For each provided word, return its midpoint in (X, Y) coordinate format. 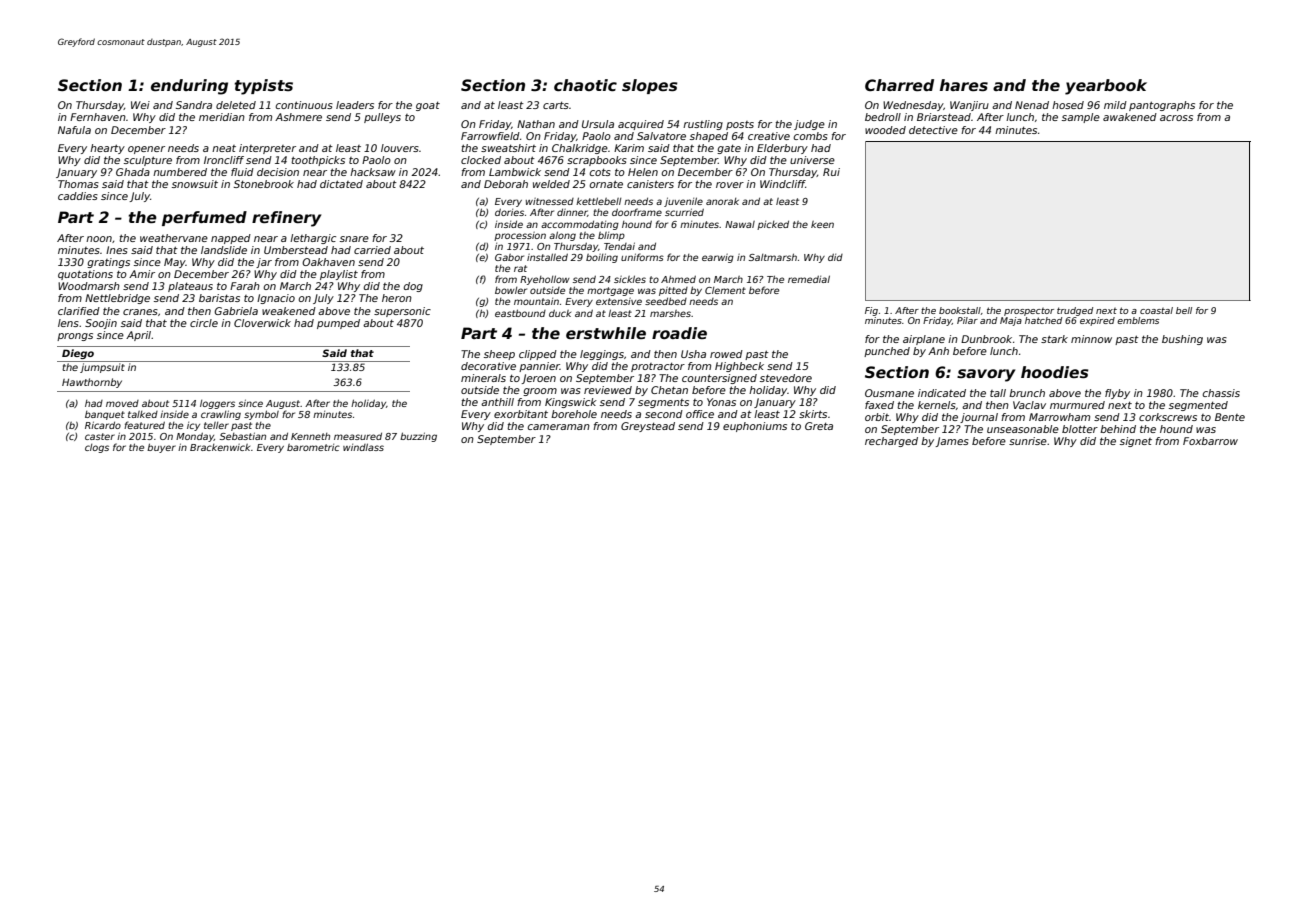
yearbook (1106, 87)
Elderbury (782, 149)
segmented (1198, 406)
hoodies (1054, 372)
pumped (338, 324)
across (1176, 118)
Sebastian (243, 436)
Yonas (721, 402)
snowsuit (195, 184)
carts (556, 105)
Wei (140, 105)
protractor (658, 367)
